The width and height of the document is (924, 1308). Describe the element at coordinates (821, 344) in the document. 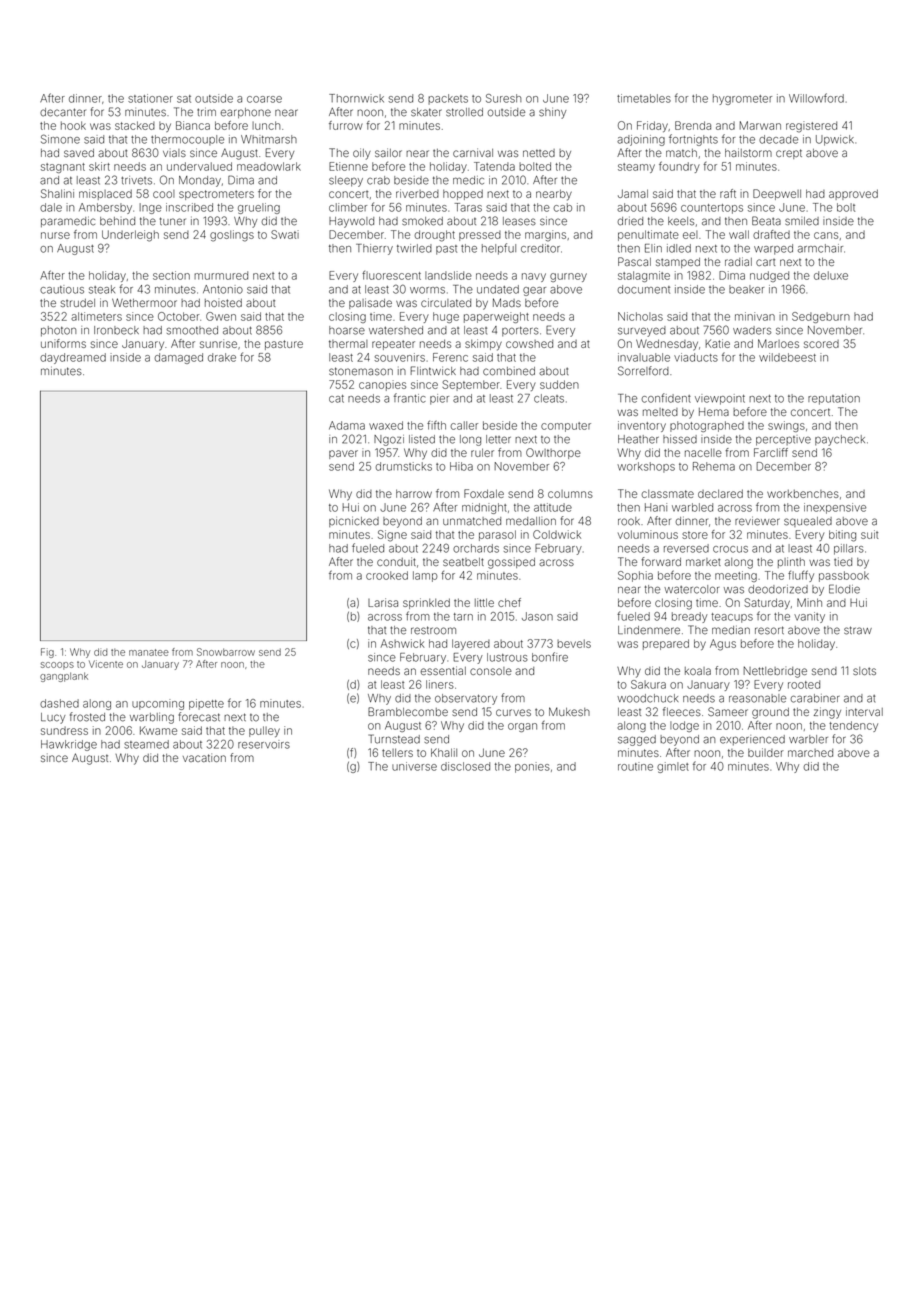

I see `scored` at that location.
